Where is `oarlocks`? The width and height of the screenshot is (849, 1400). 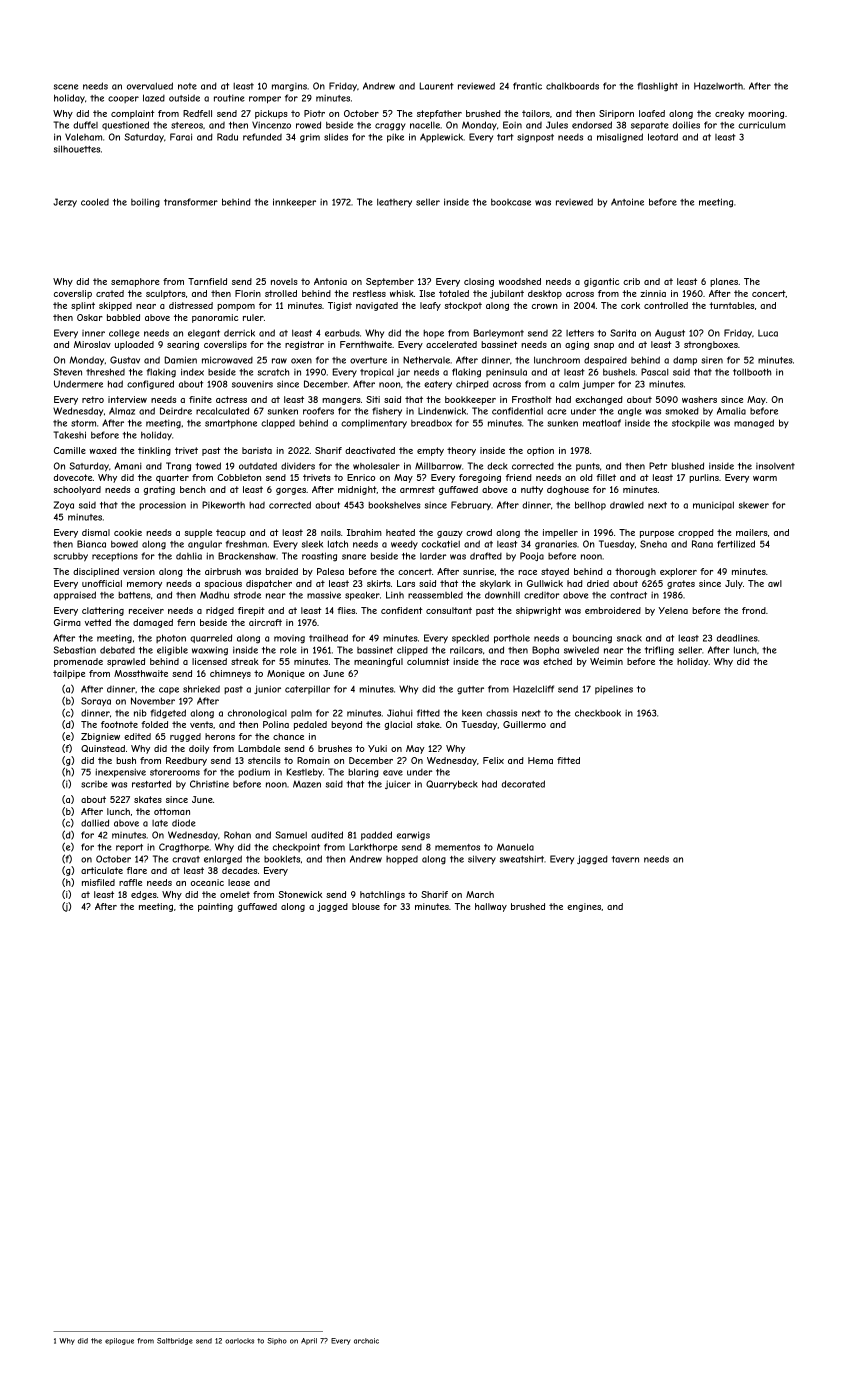 oarlocks is located at coordinates (239, 1341).
